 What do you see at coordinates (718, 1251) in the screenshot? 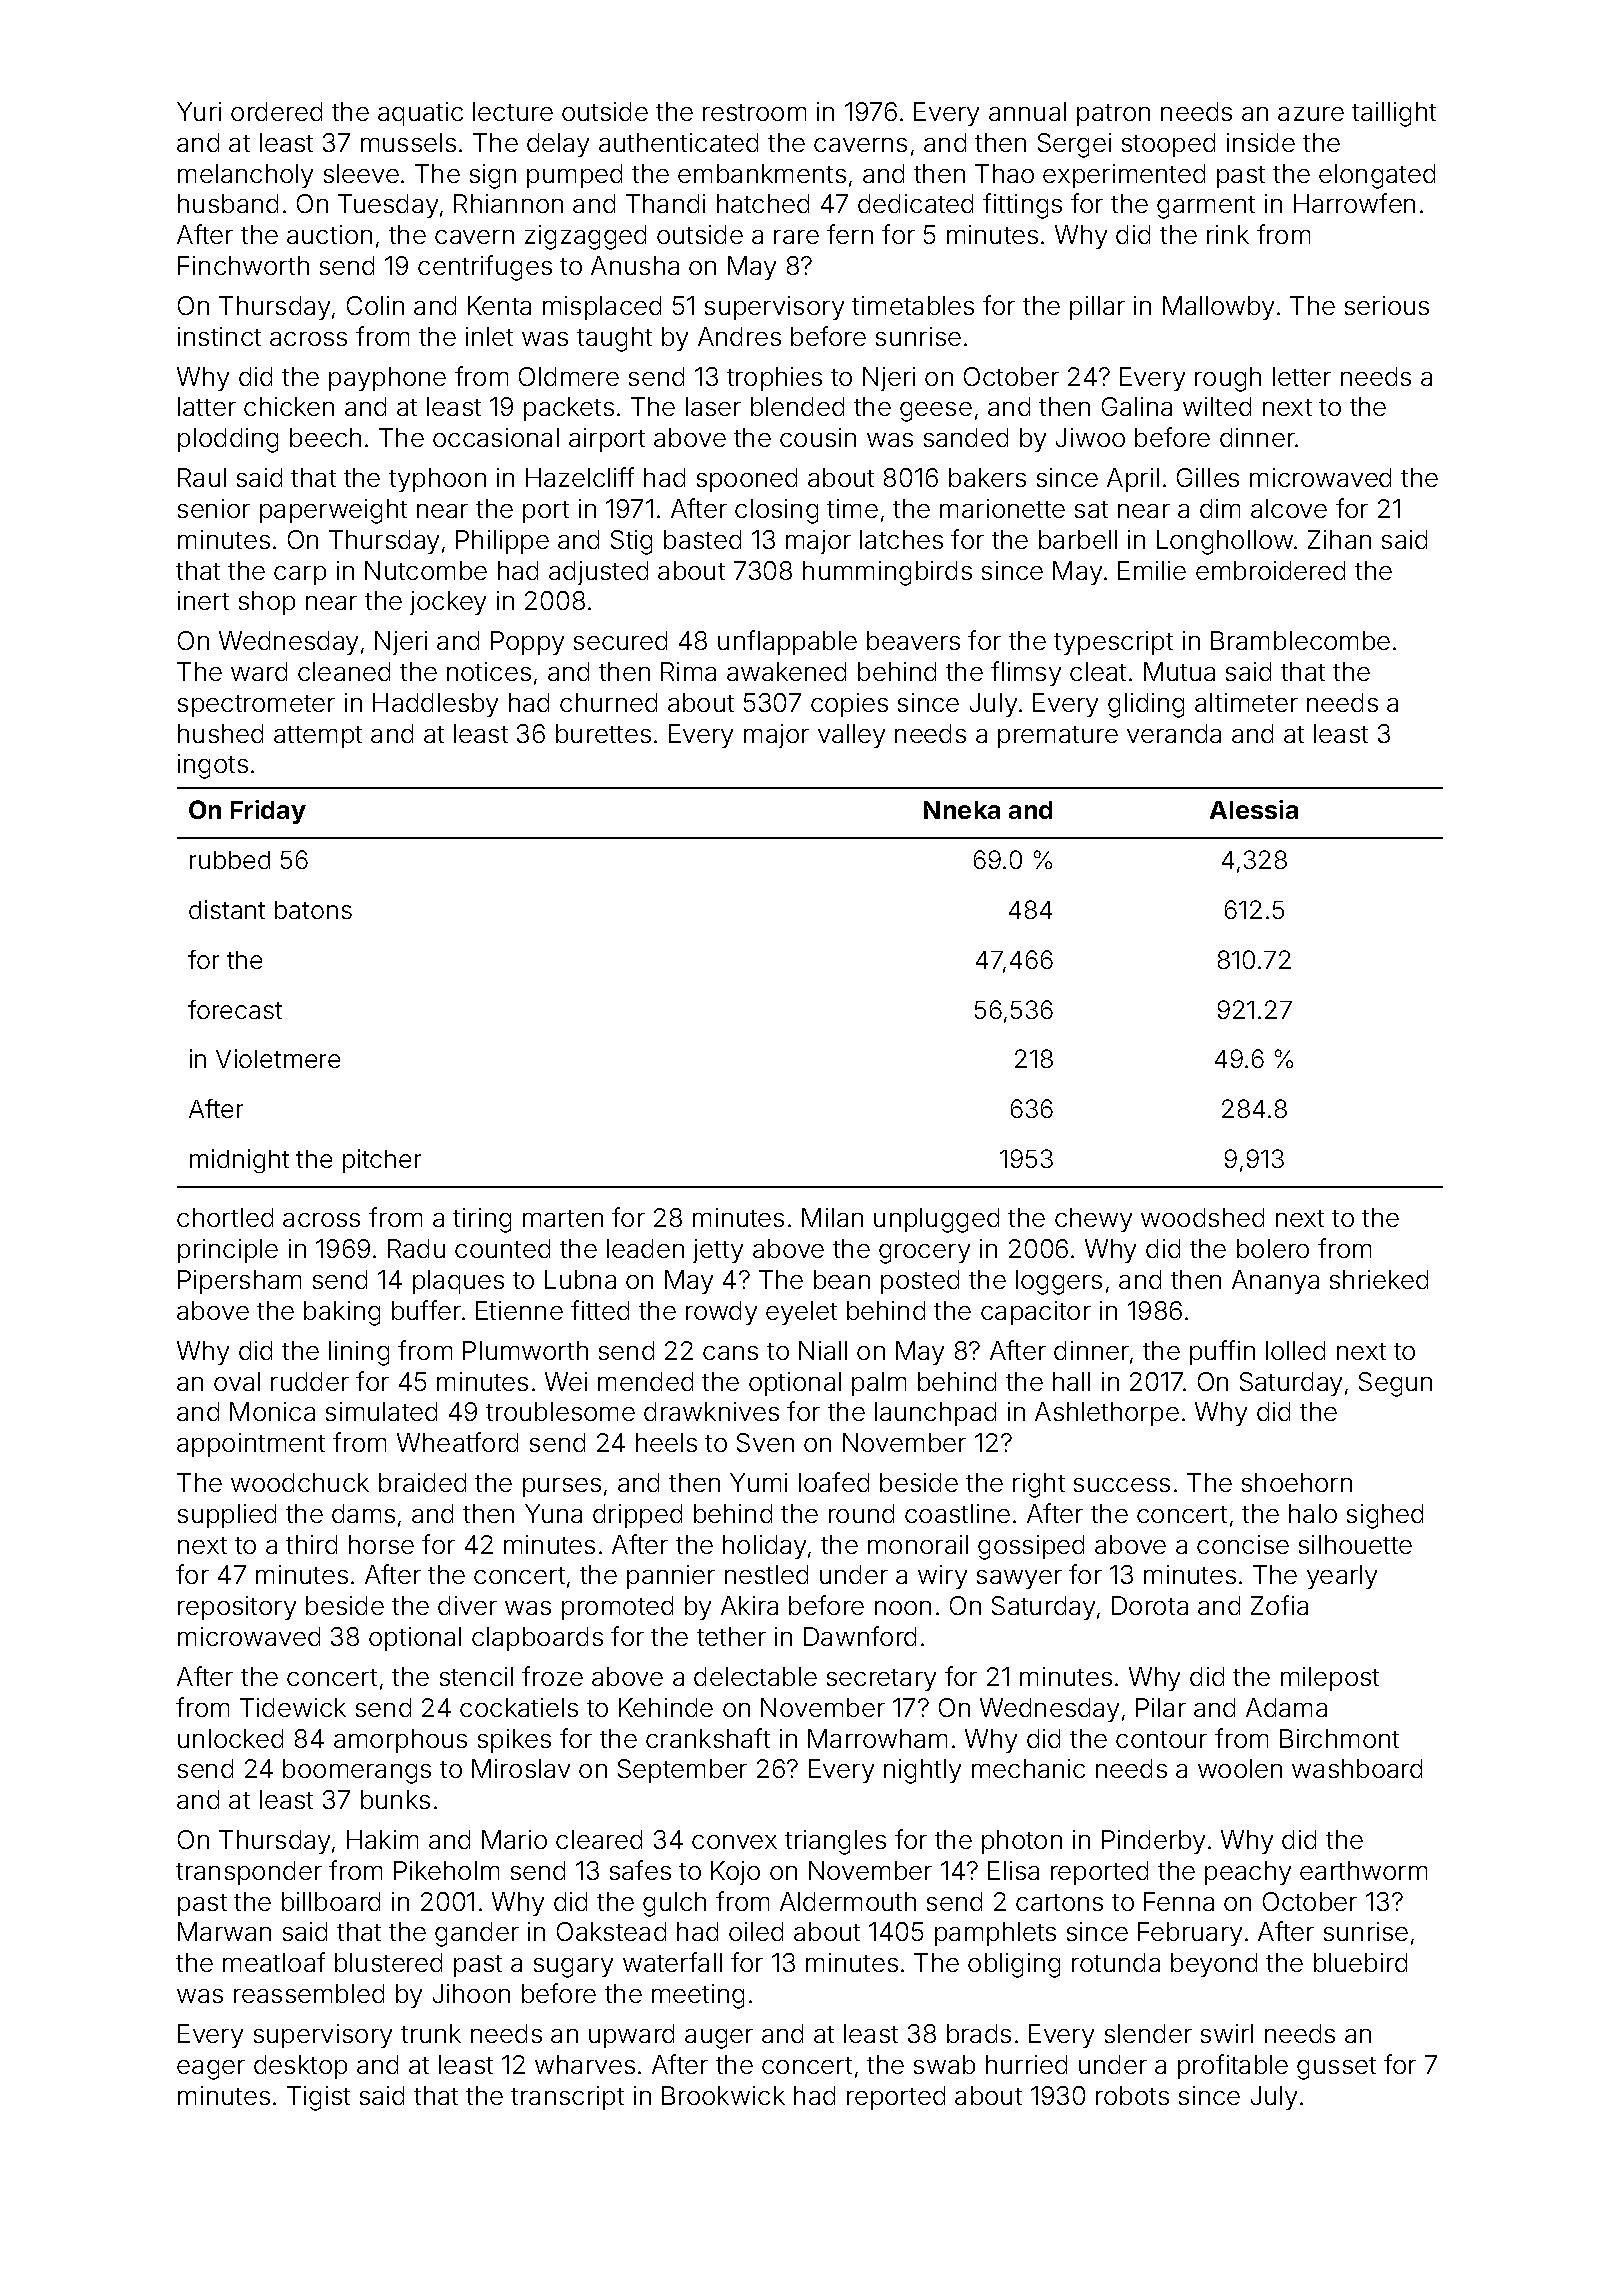
I see `jetty` at bounding box center [718, 1251].
